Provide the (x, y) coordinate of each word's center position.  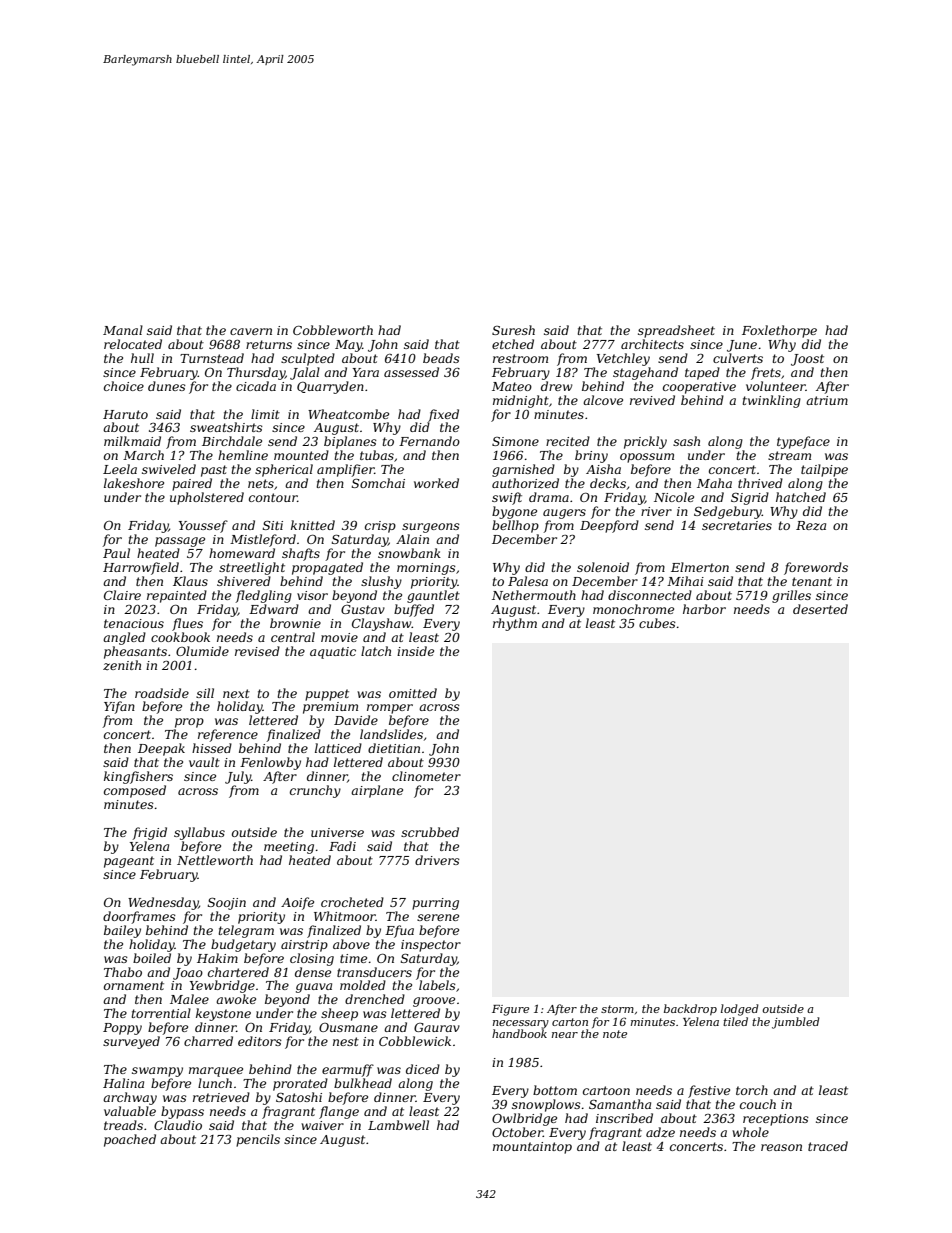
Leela (120, 469)
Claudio (178, 1125)
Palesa (528, 581)
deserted (820, 609)
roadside (162, 693)
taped (702, 373)
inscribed (624, 1118)
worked (436, 483)
